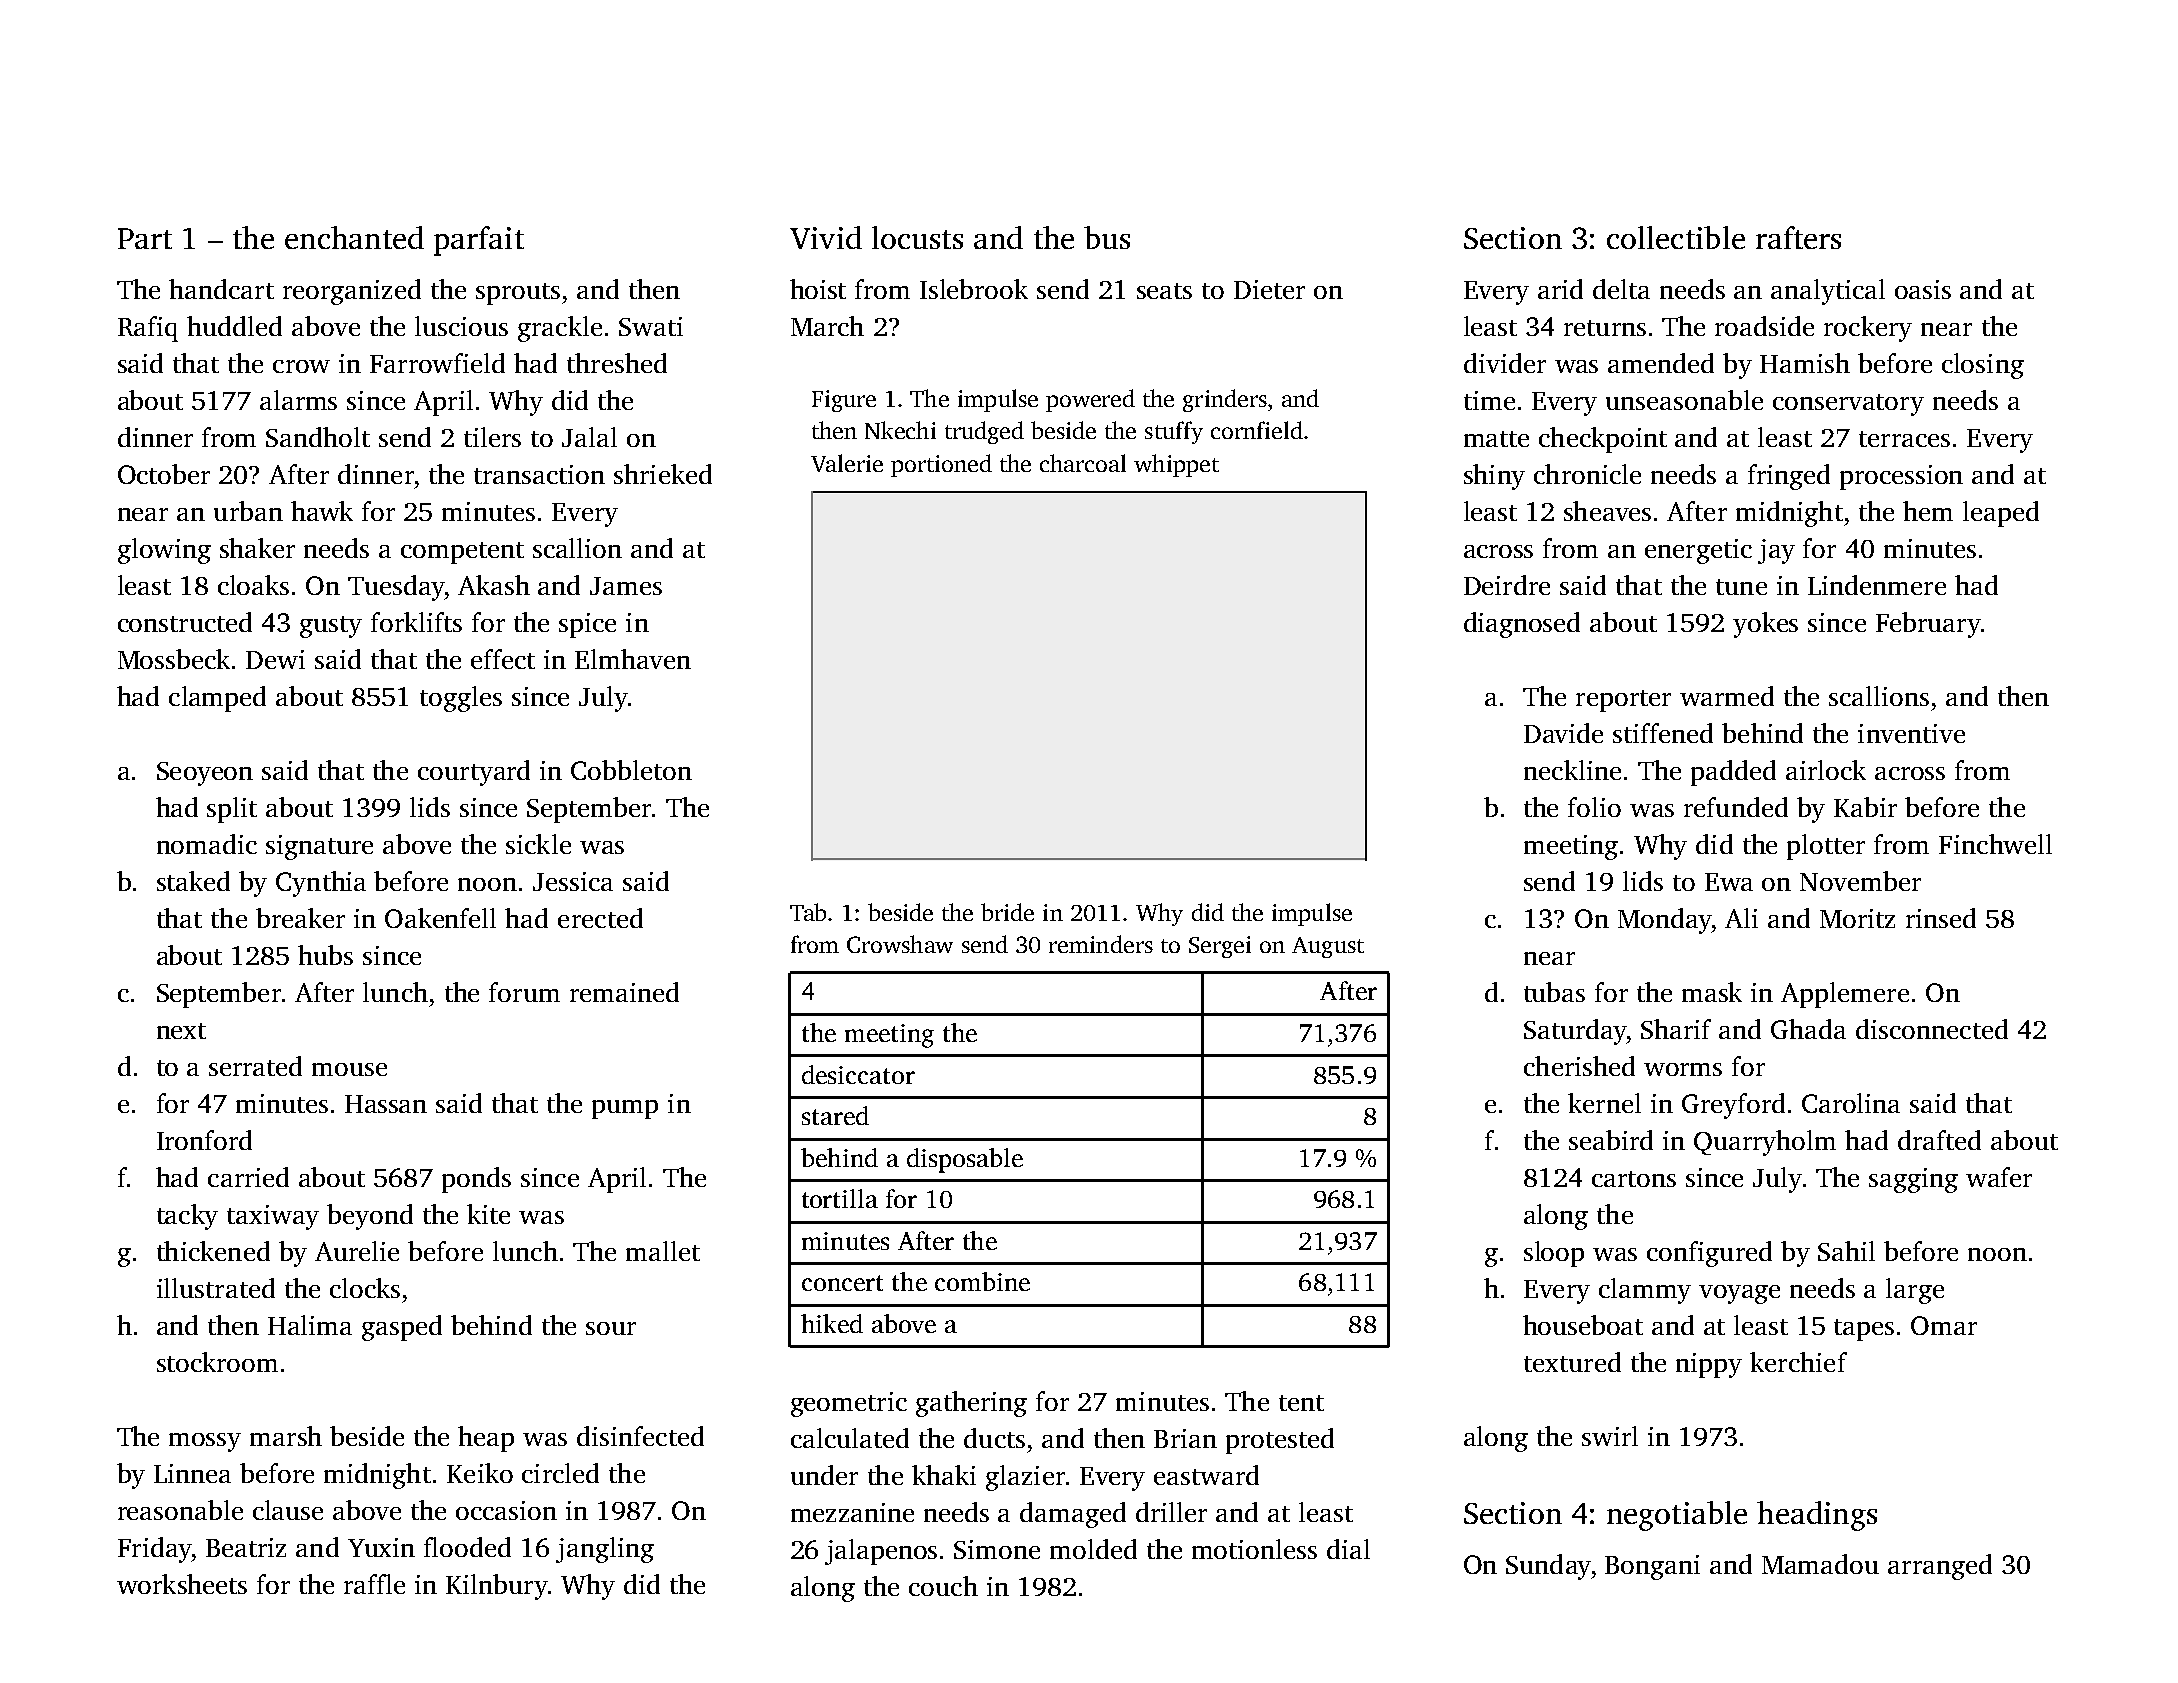 The height and width of the document is (1683, 2178). Describe the element at coordinates (1269, 289) in the document. I see `Dieter` at that location.
